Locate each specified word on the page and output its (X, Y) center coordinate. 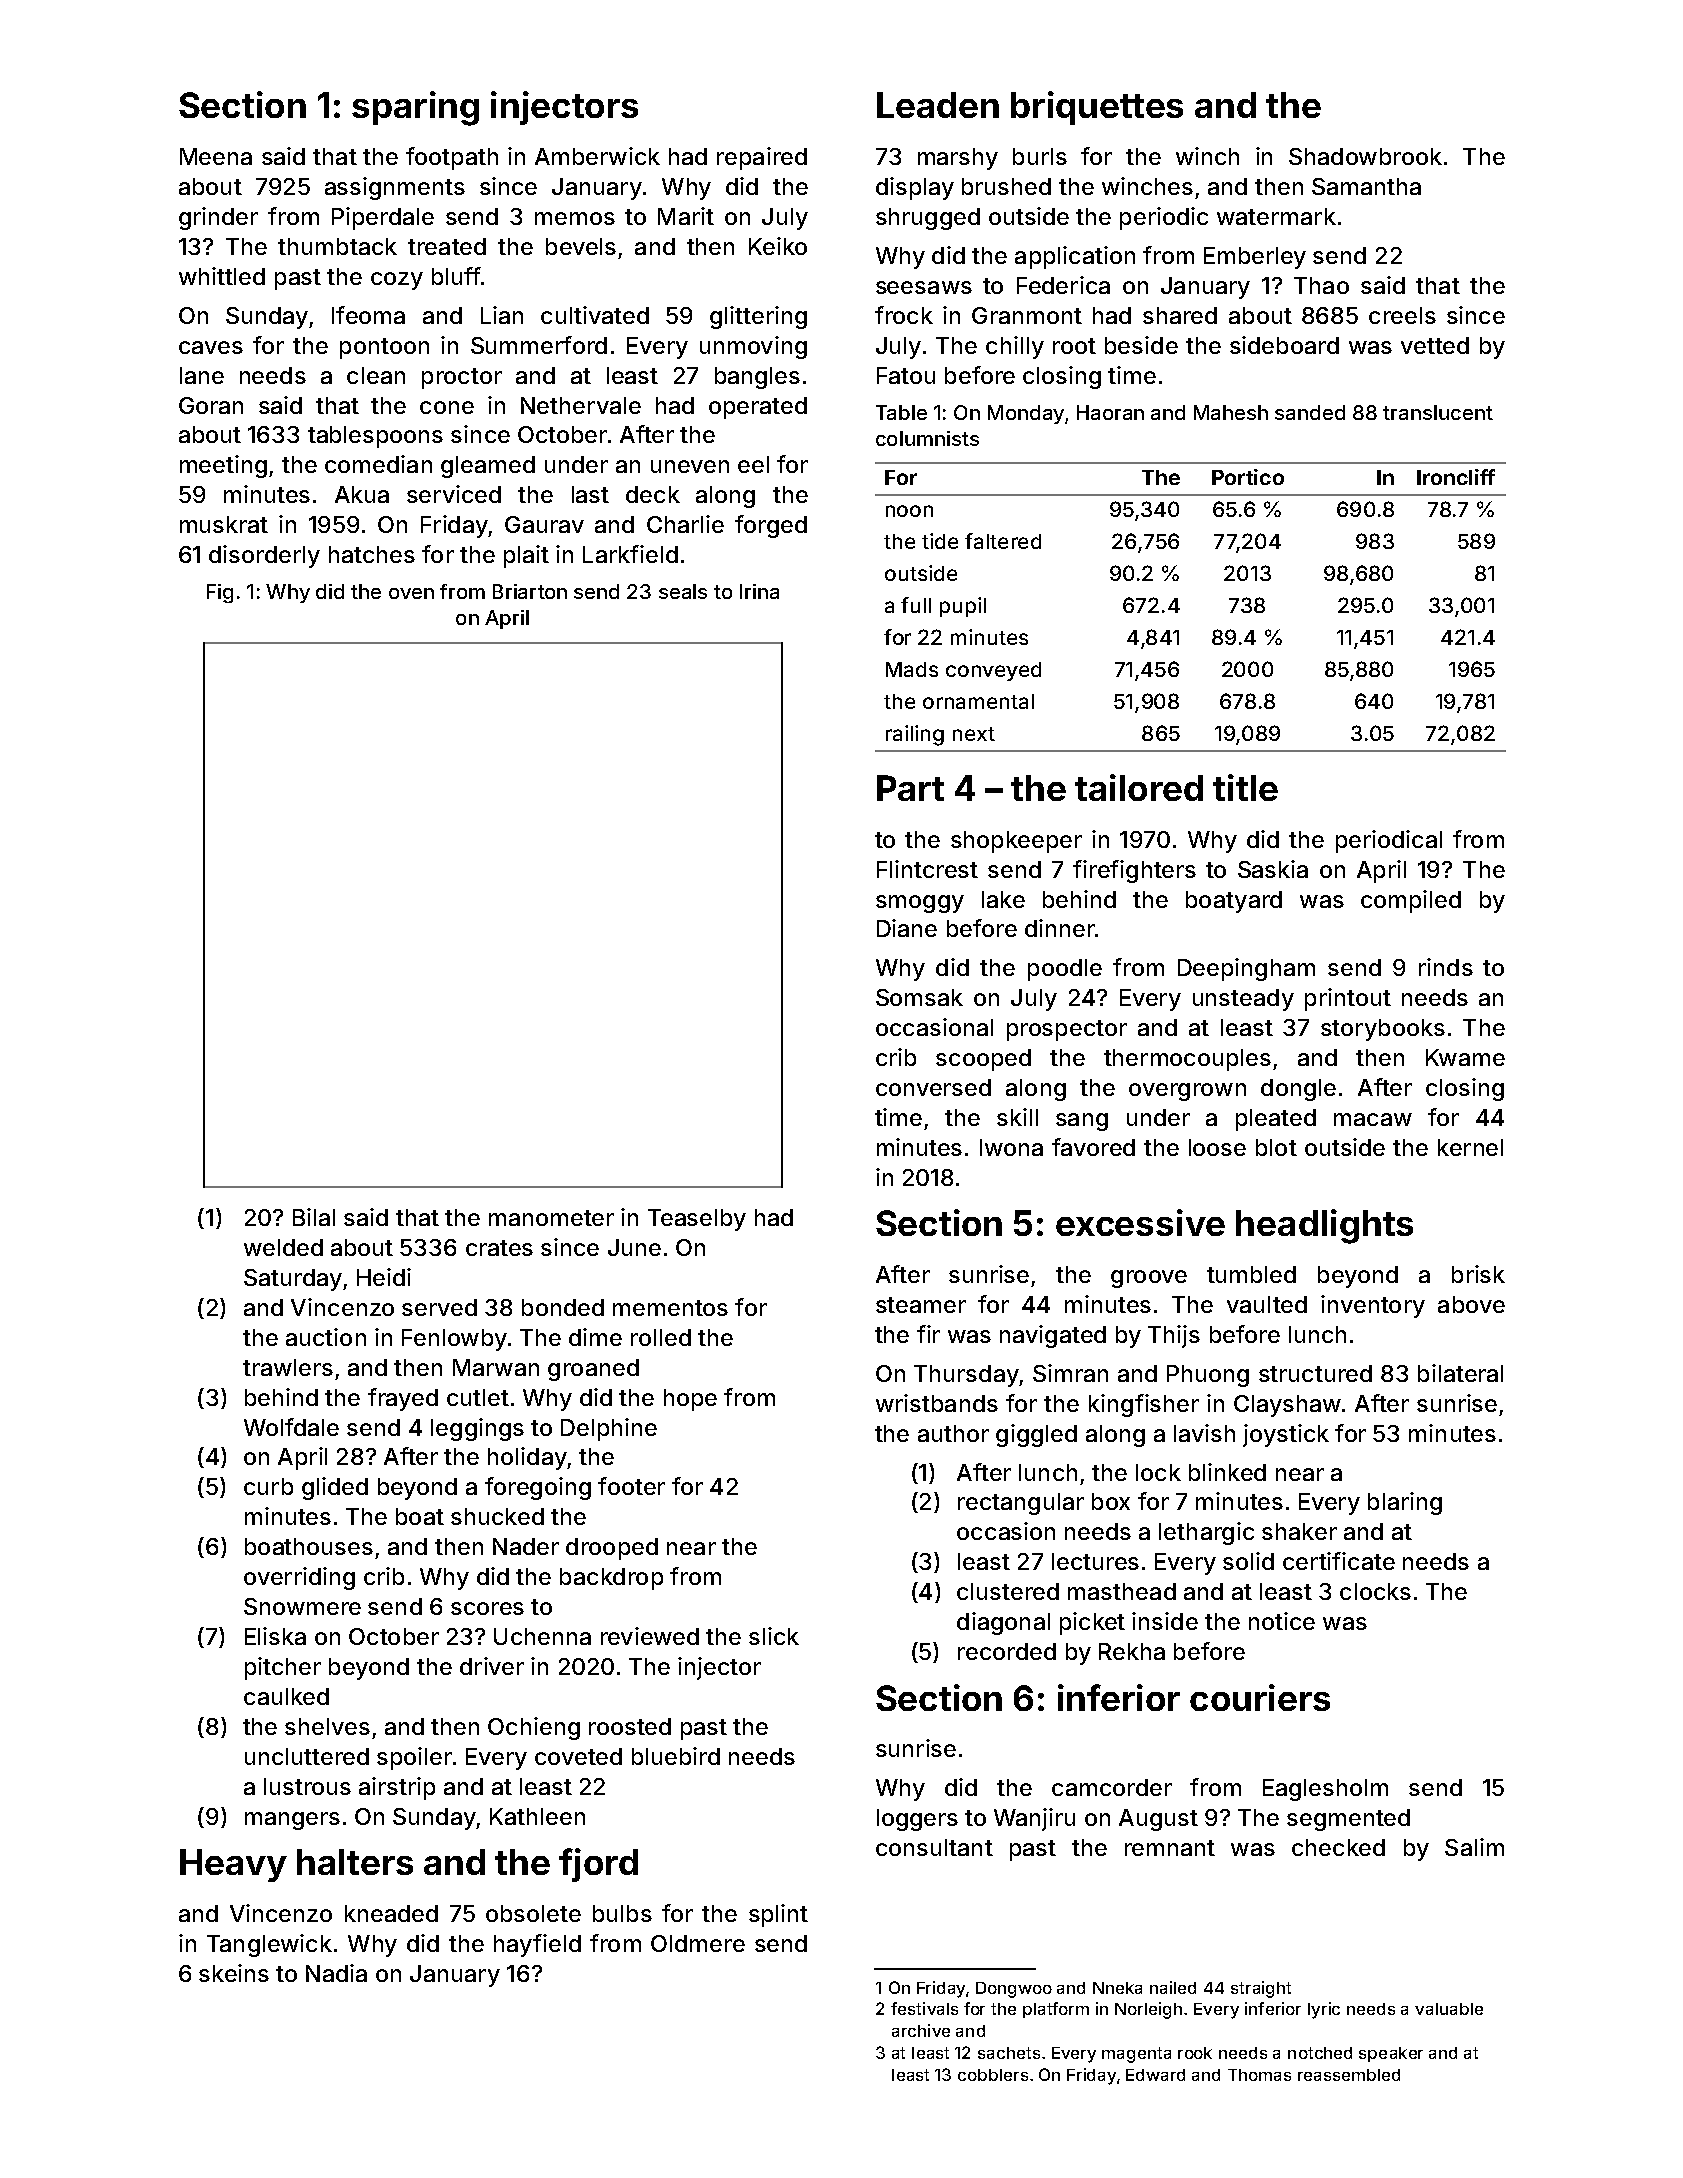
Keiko (778, 246)
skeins (234, 1973)
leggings (477, 1429)
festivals (924, 2008)
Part (910, 788)
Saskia (1273, 869)
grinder (218, 218)
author (953, 1433)
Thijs (1174, 1336)
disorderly (264, 556)
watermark (1276, 216)
